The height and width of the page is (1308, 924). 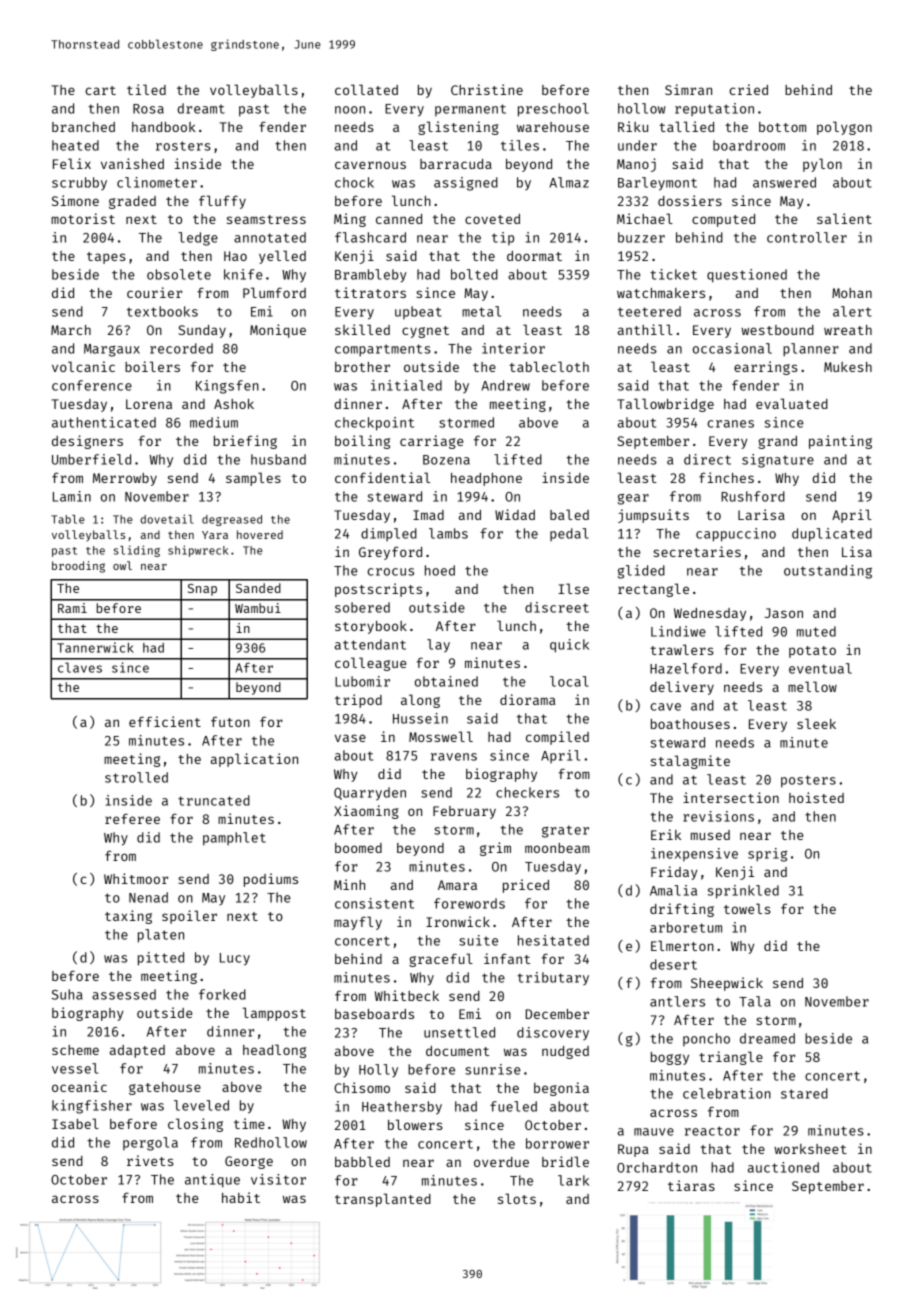 I want to click on tiled, so click(x=146, y=89).
